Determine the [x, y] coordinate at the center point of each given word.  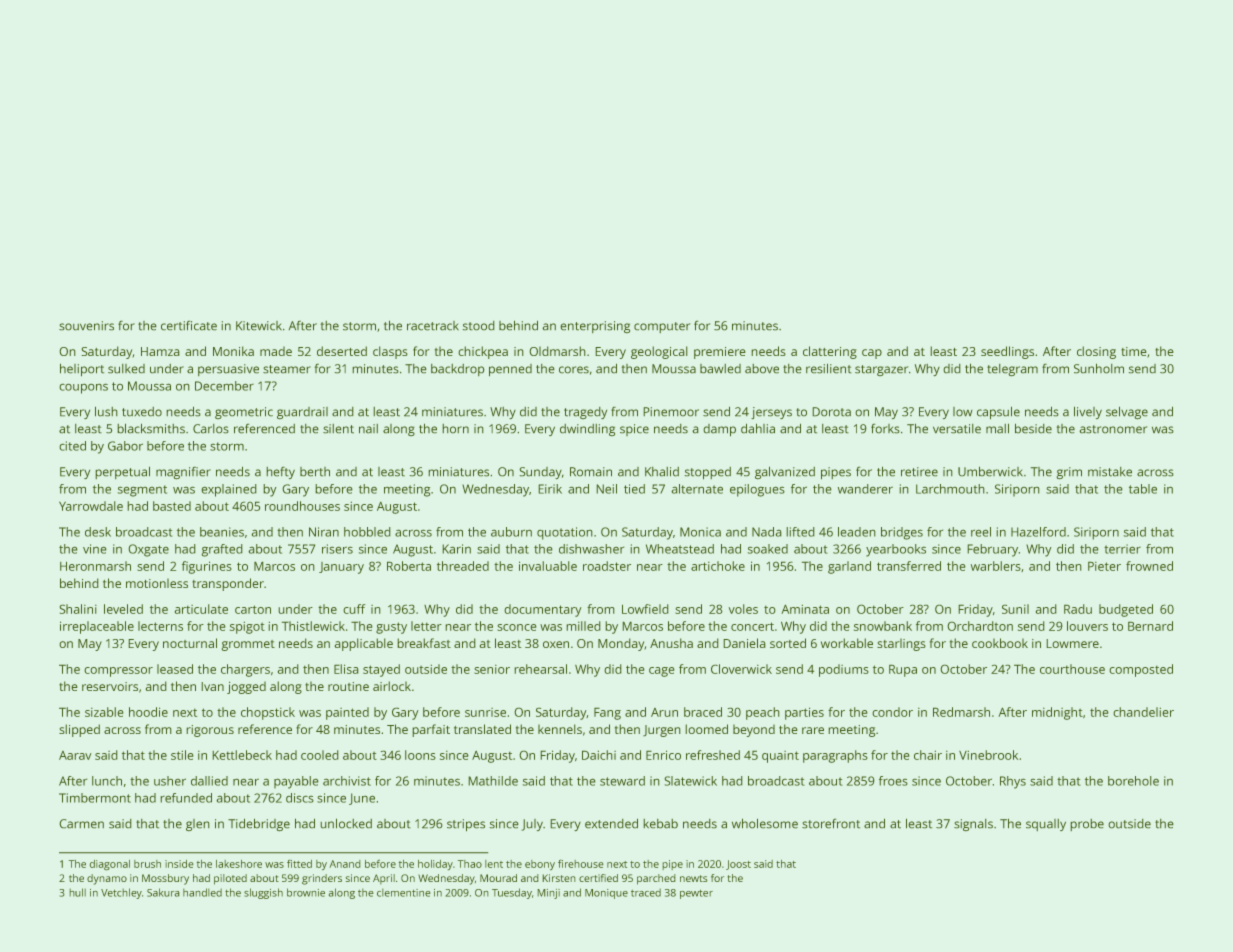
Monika [233, 351]
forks [885, 428]
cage [662, 672]
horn [455, 429]
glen [198, 825]
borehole [1133, 781]
